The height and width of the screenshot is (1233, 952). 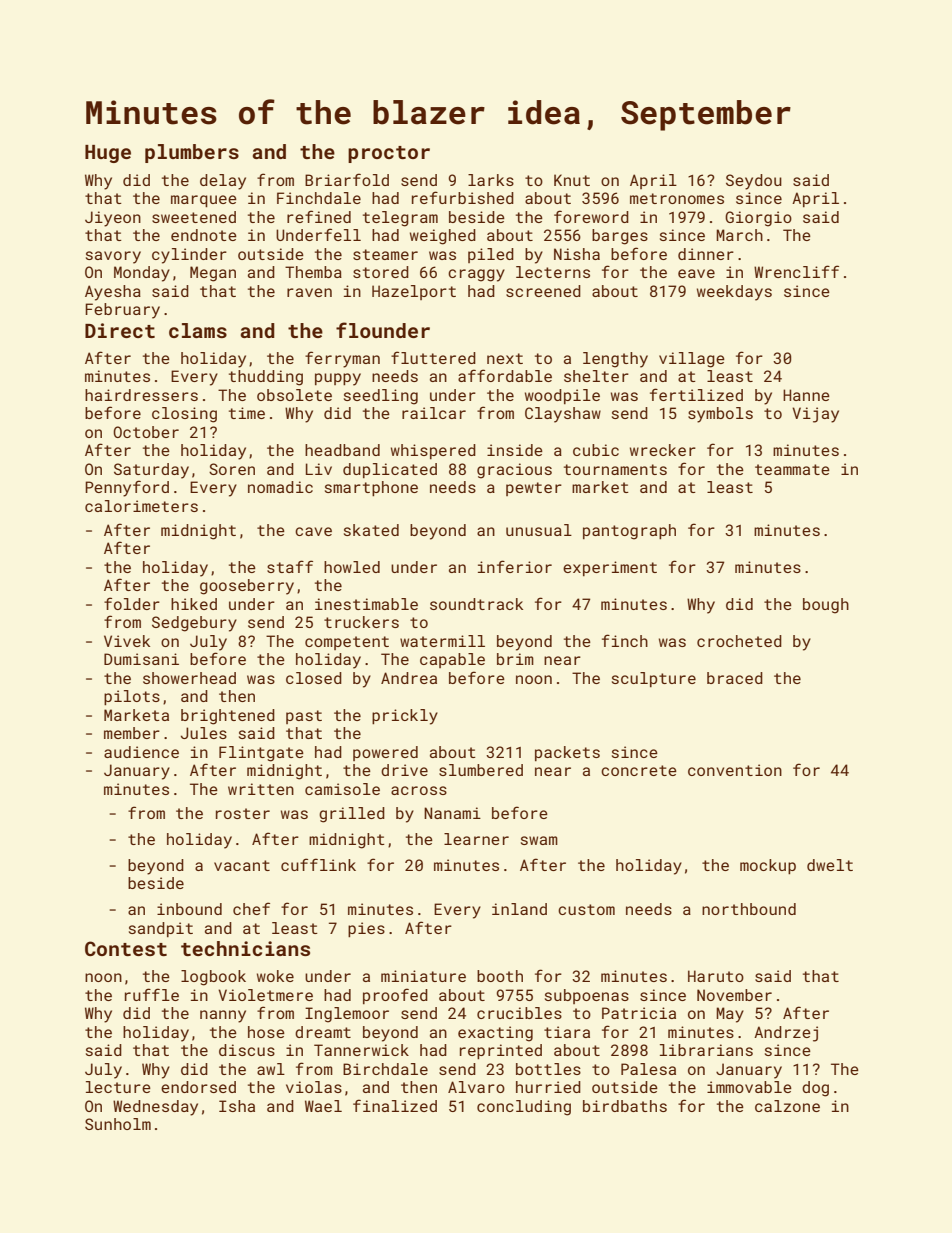 What do you see at coordinates (113, 257) in the screenshot?
I see `savory` at bounding box center [113, 257].
